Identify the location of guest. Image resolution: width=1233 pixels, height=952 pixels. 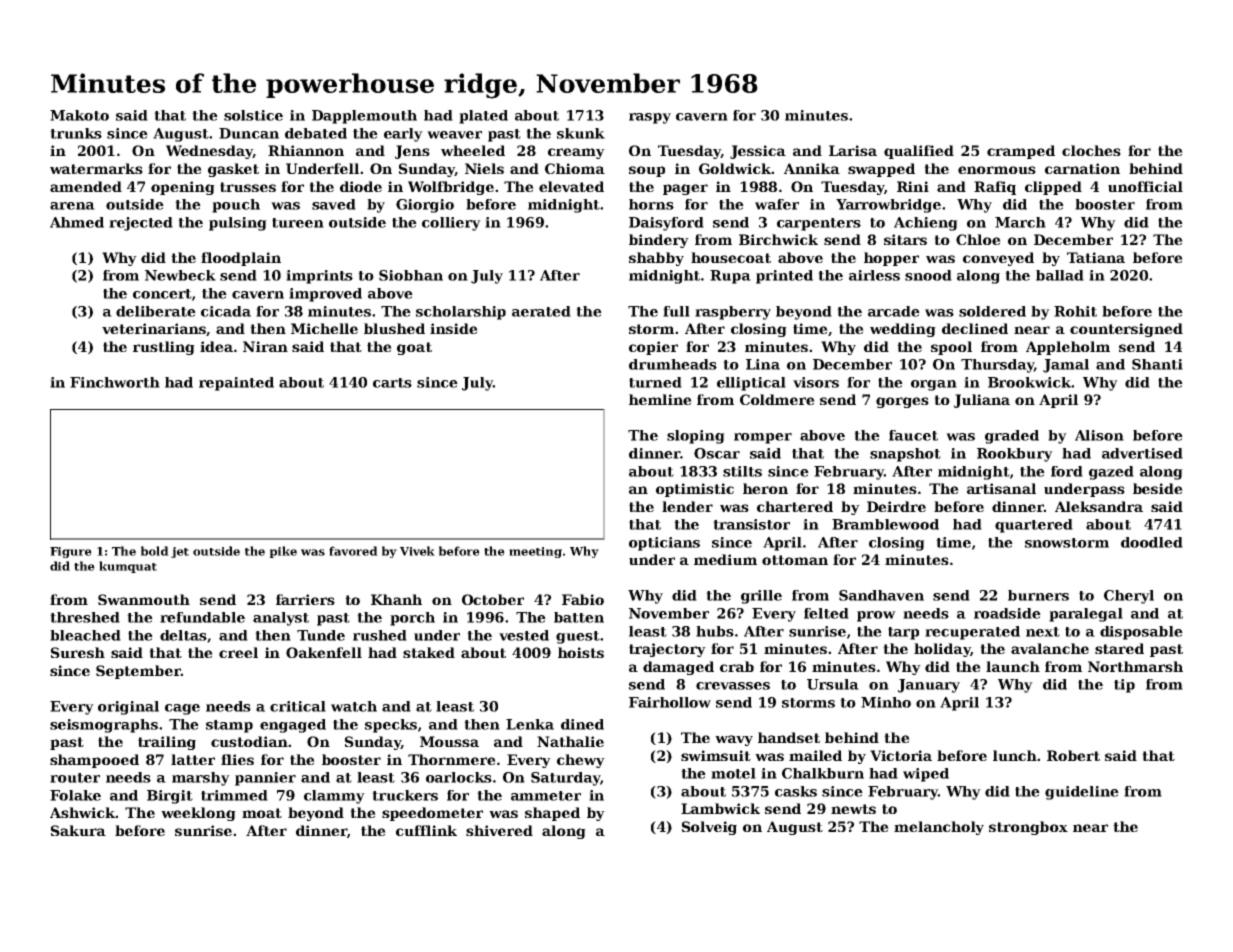
(578, 637).
